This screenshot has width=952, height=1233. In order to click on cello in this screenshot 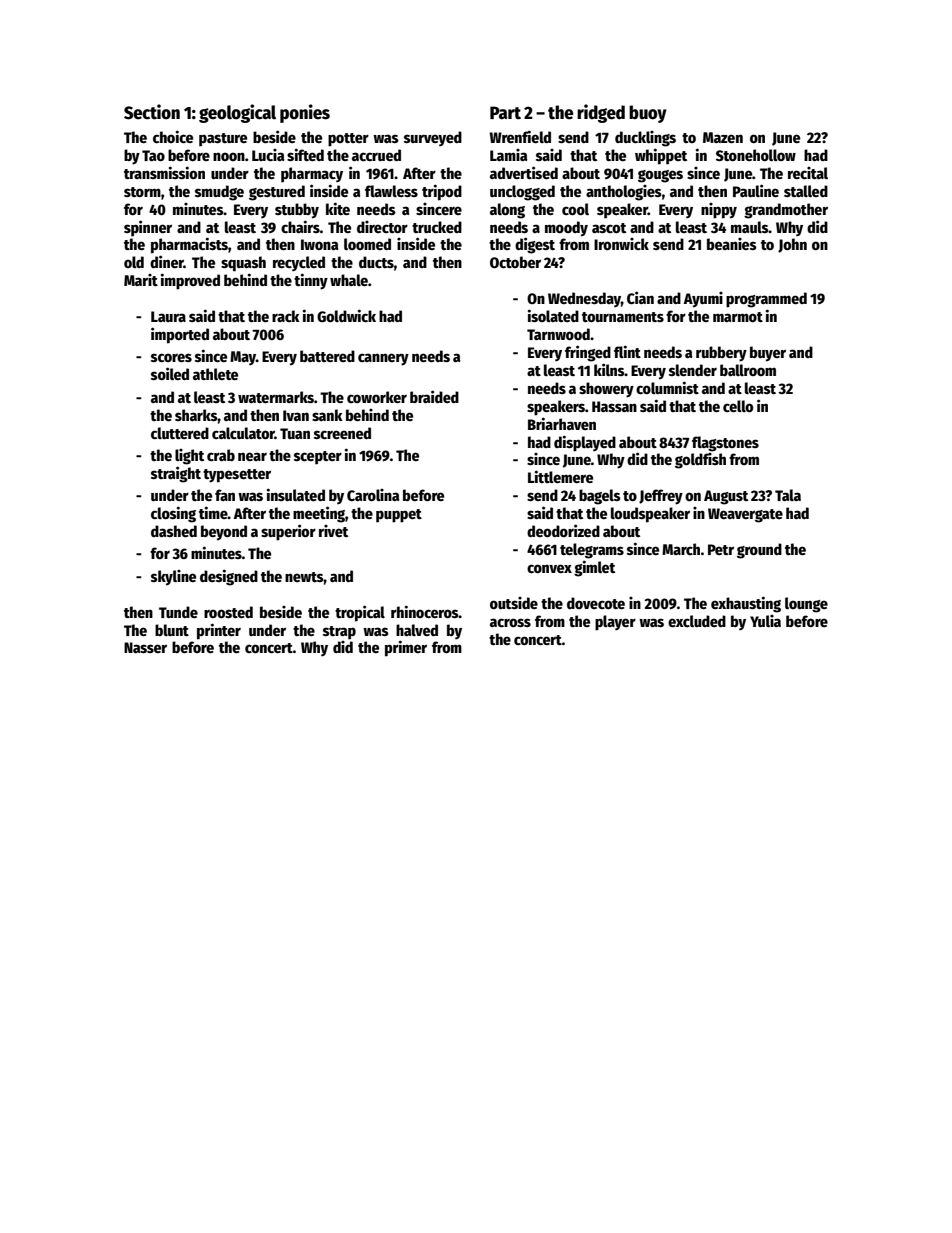, I will do `click(738, 406)`.
